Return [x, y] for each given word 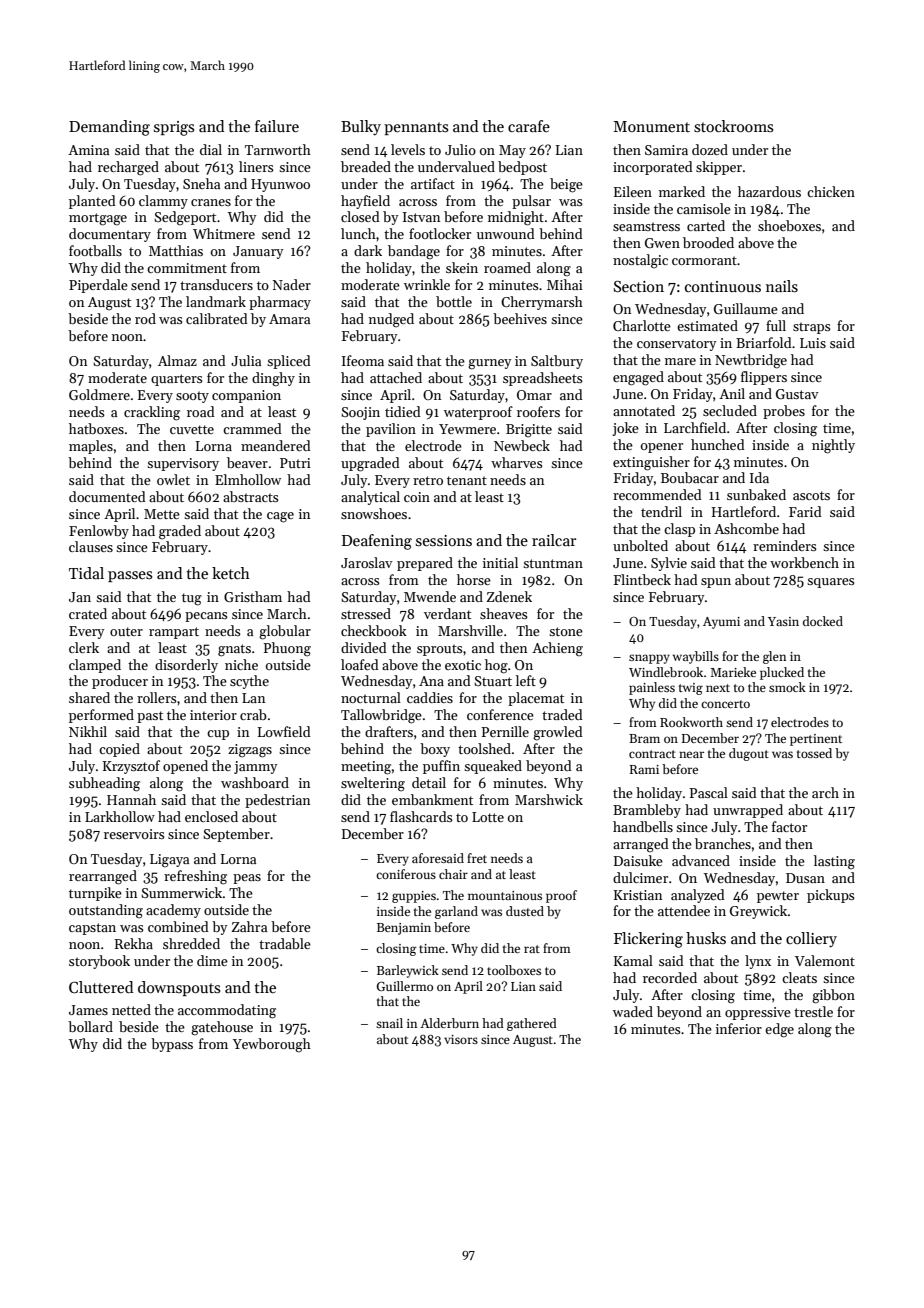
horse [474, 579]
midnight [516, 218]
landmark [216, 301]
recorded [670, 977]
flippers [764, 378]
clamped [95, 666]
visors [461, 1039]
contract [652, 754]
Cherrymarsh [542, 303]
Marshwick [549, 799]
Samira [666, 150]
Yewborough [272, 1045]
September [236, 835]
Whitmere [224, 233]
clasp [679, 530]
